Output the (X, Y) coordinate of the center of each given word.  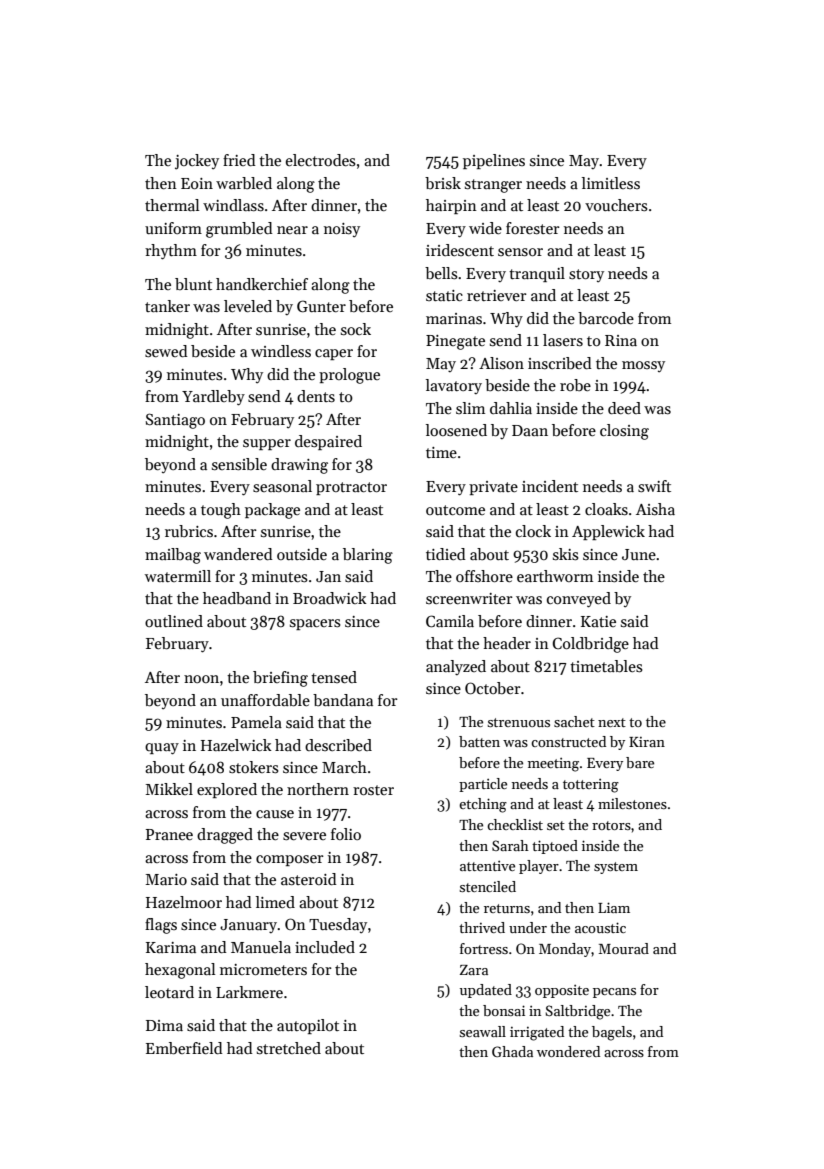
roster (373, 790)
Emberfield (184, 1048)
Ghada (512, 1051)
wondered (568, 1051)
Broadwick (330, 598)
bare (640, 762)
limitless (611, 183)
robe (575, 385)
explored (227, 790)
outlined (174, 621)
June (639, 554)
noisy (342, 230)
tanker (167, 306)
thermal (172, 205)
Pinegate (455, 342)
